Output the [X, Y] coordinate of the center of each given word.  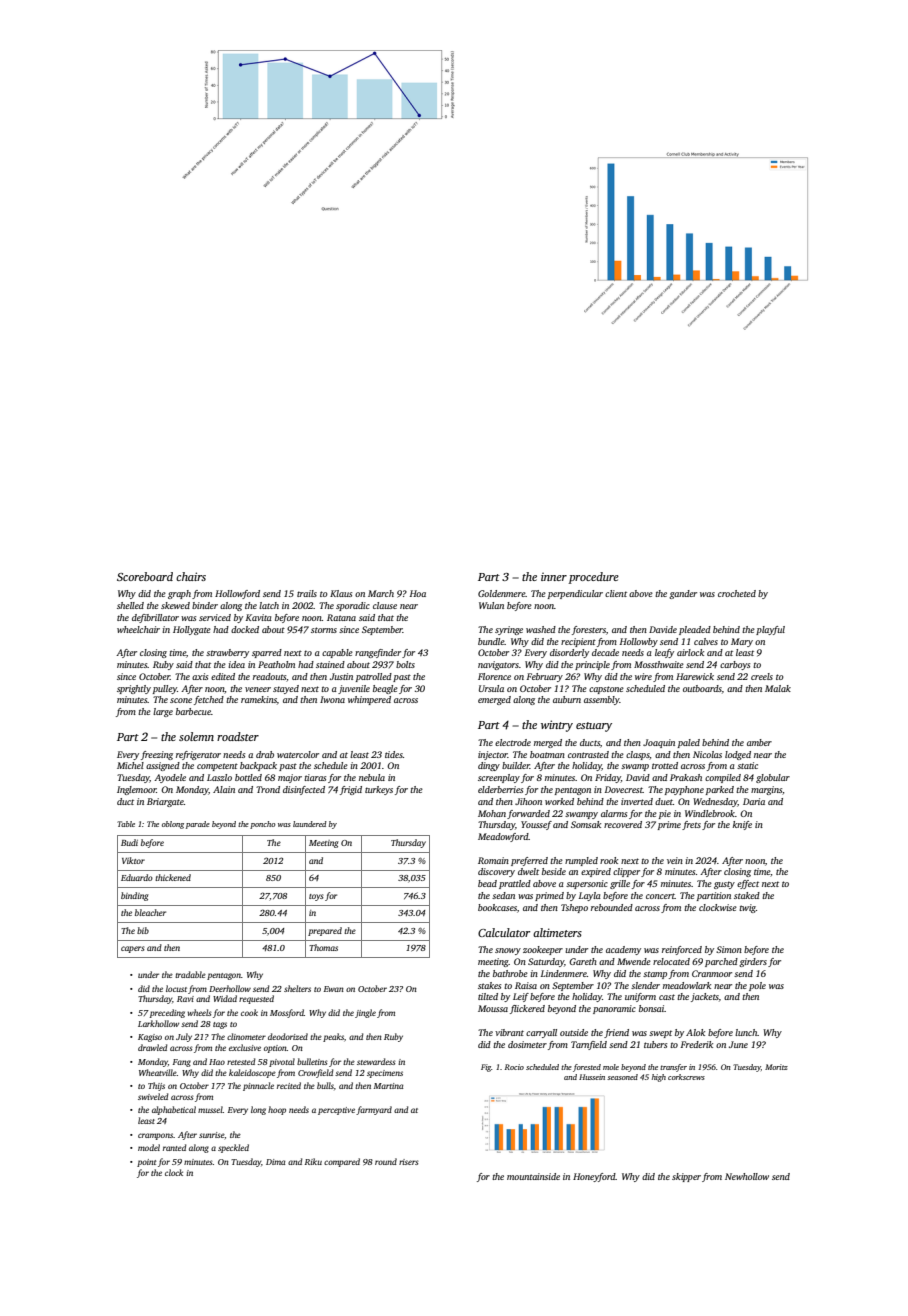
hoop [277, 1110]
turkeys [379, 790]
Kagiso [150, 1038]
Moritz [776, 1067]
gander [683, 594]
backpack [258, 766]
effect [748, 884]
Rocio [514, 1067]
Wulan [491, 605]
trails [307, 593]
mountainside [533, 1176]
